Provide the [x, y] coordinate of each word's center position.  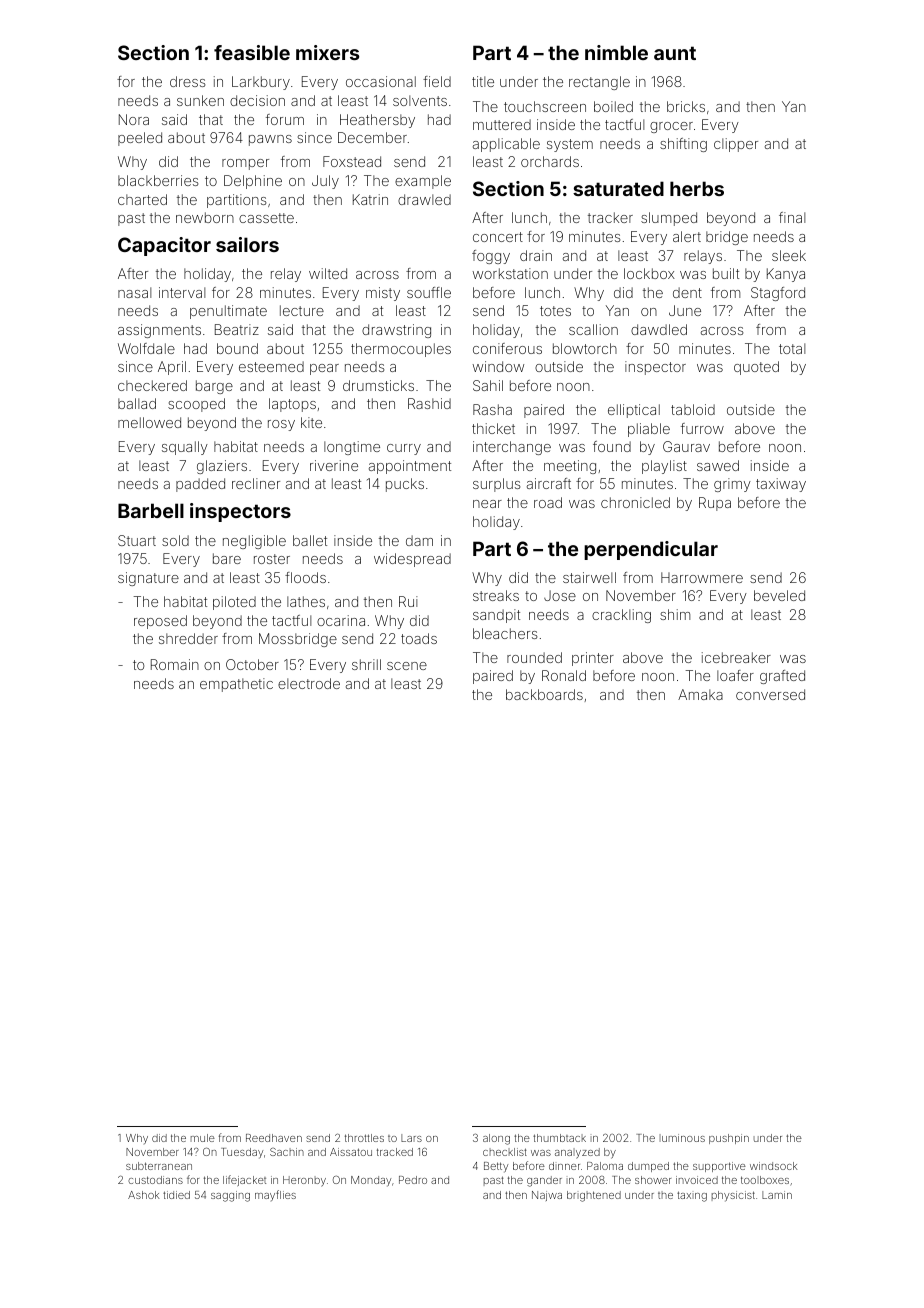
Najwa [547, 1196]
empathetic [236, 685]
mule [203, 1138]
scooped [196, 405]
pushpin [729, 1139]
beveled [779, 595]
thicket [493, 428]
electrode [309, 683]
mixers [327, 52]
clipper [736, 145]
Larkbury [261, 83]
